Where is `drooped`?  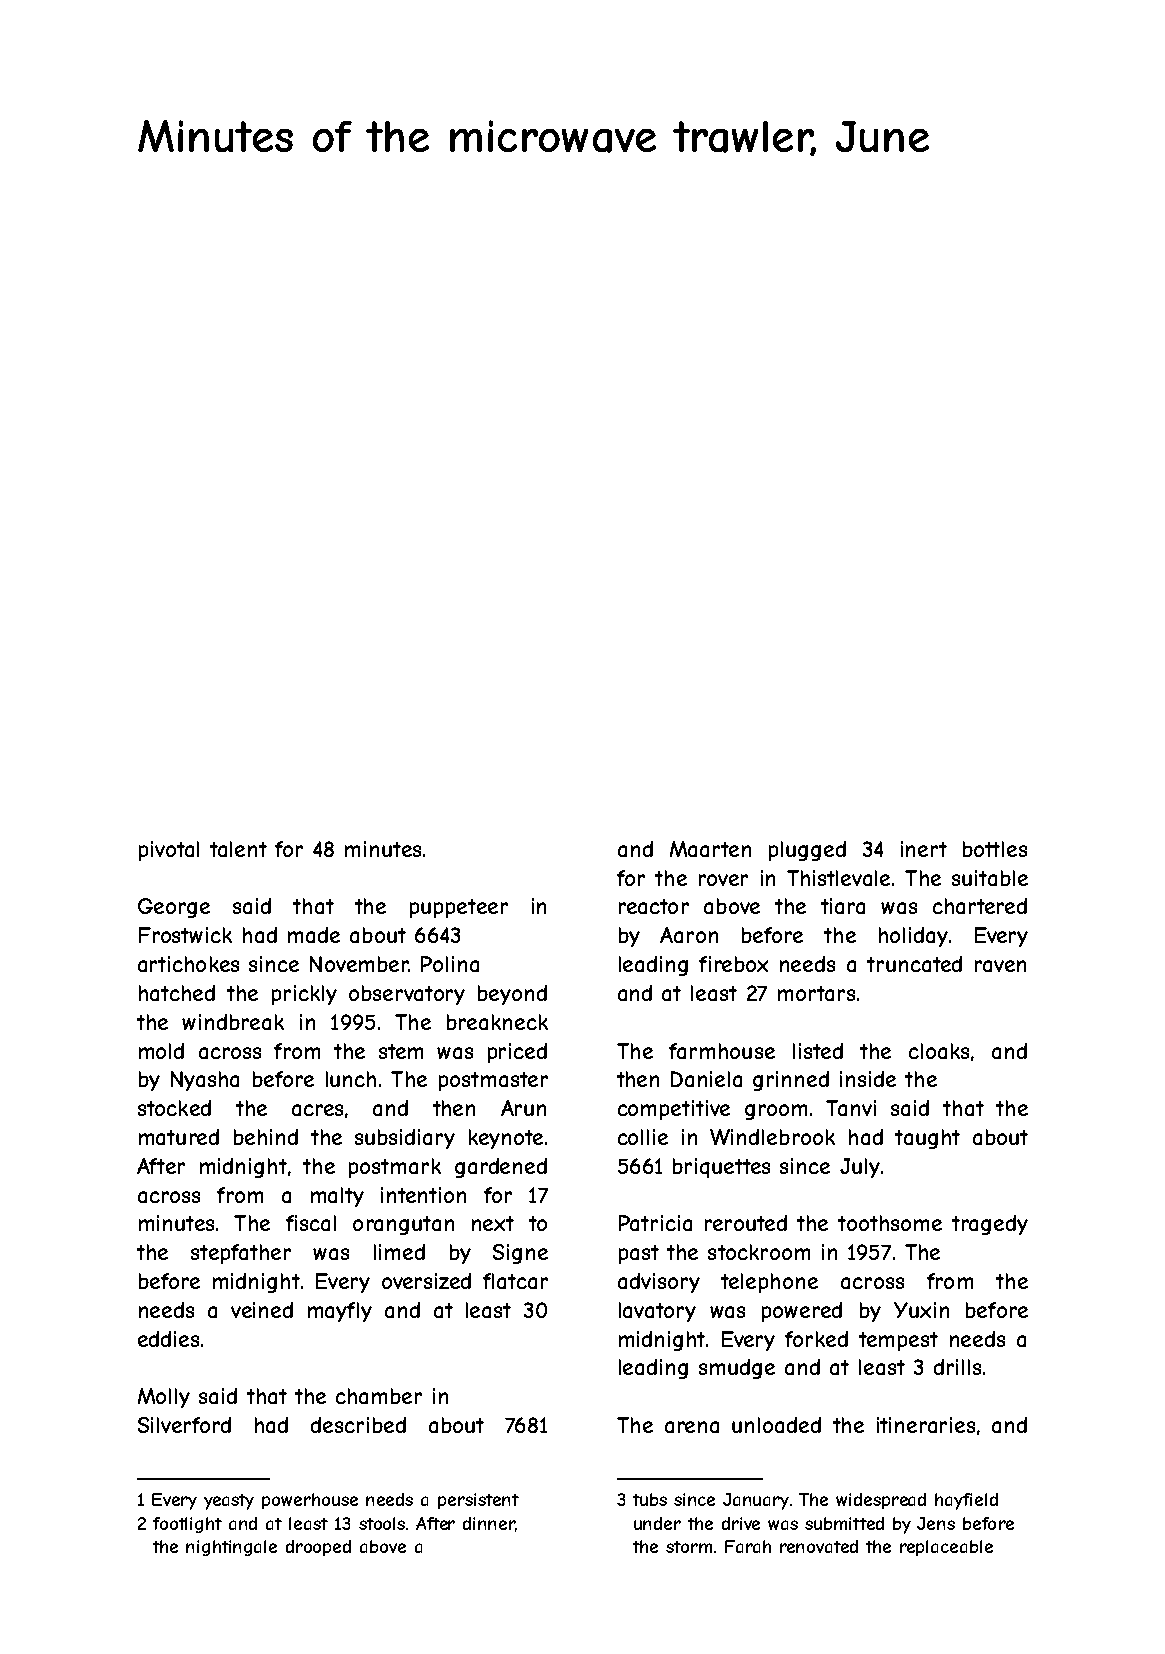 drooped is located at coordinates (318, 1548).
